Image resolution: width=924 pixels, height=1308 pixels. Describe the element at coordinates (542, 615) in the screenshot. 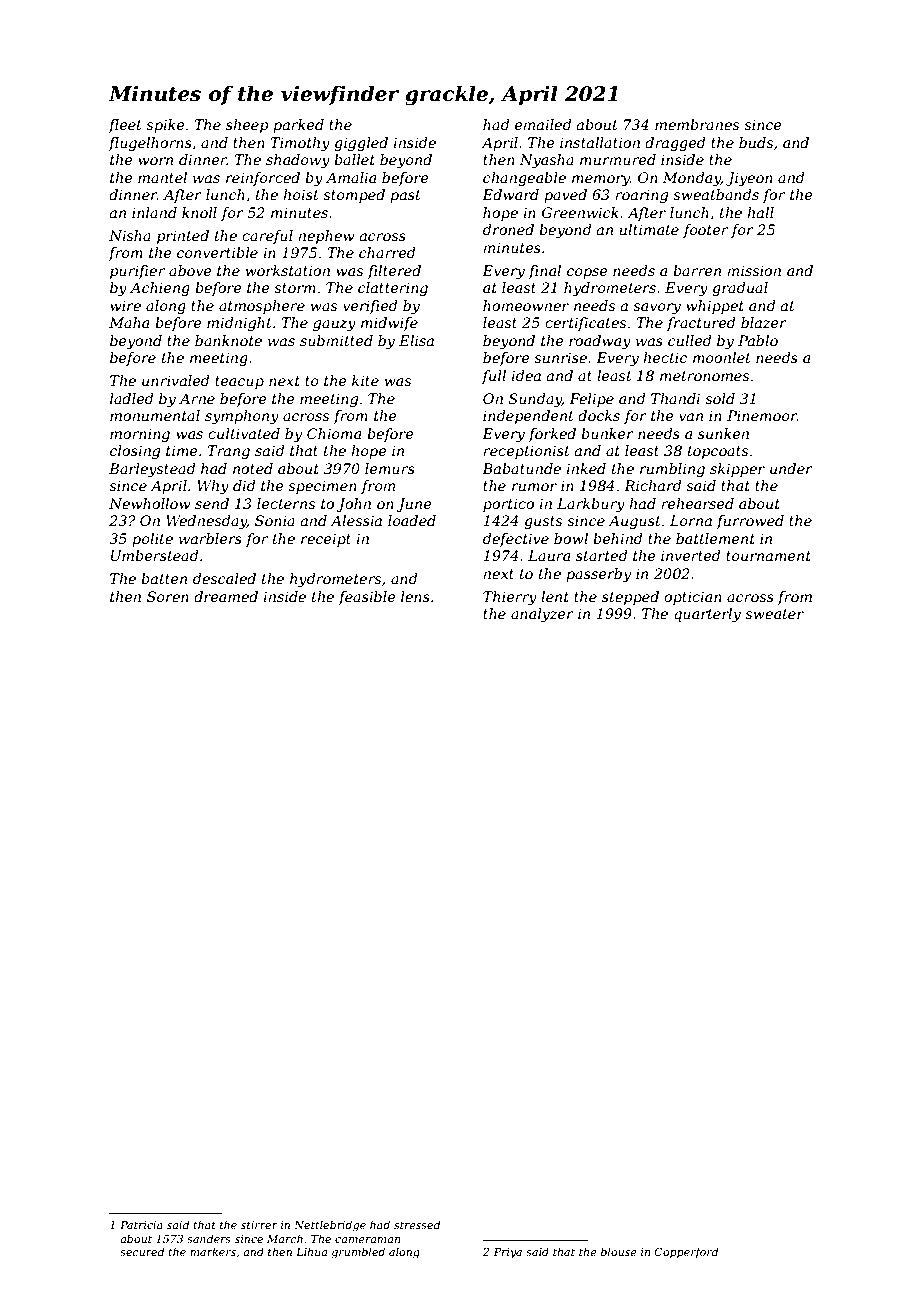

I see `analyzer` at that location.
